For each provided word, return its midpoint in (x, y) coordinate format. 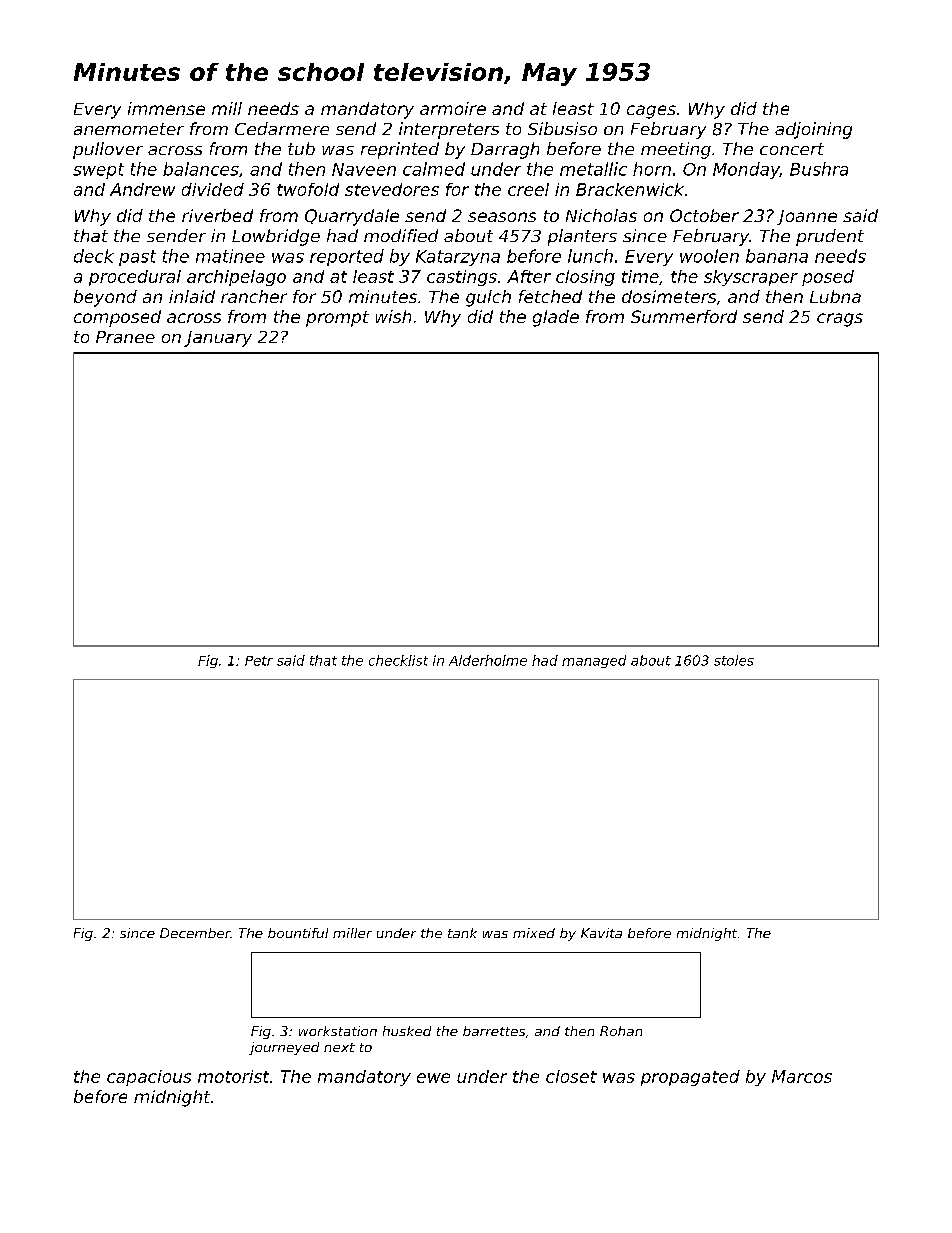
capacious (149, 1078)
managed (594, 661)
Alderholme (488, 660)
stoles (734, 660)
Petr (259, 661)
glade (556, 318)
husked (407, 1031)
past (137, 258)
